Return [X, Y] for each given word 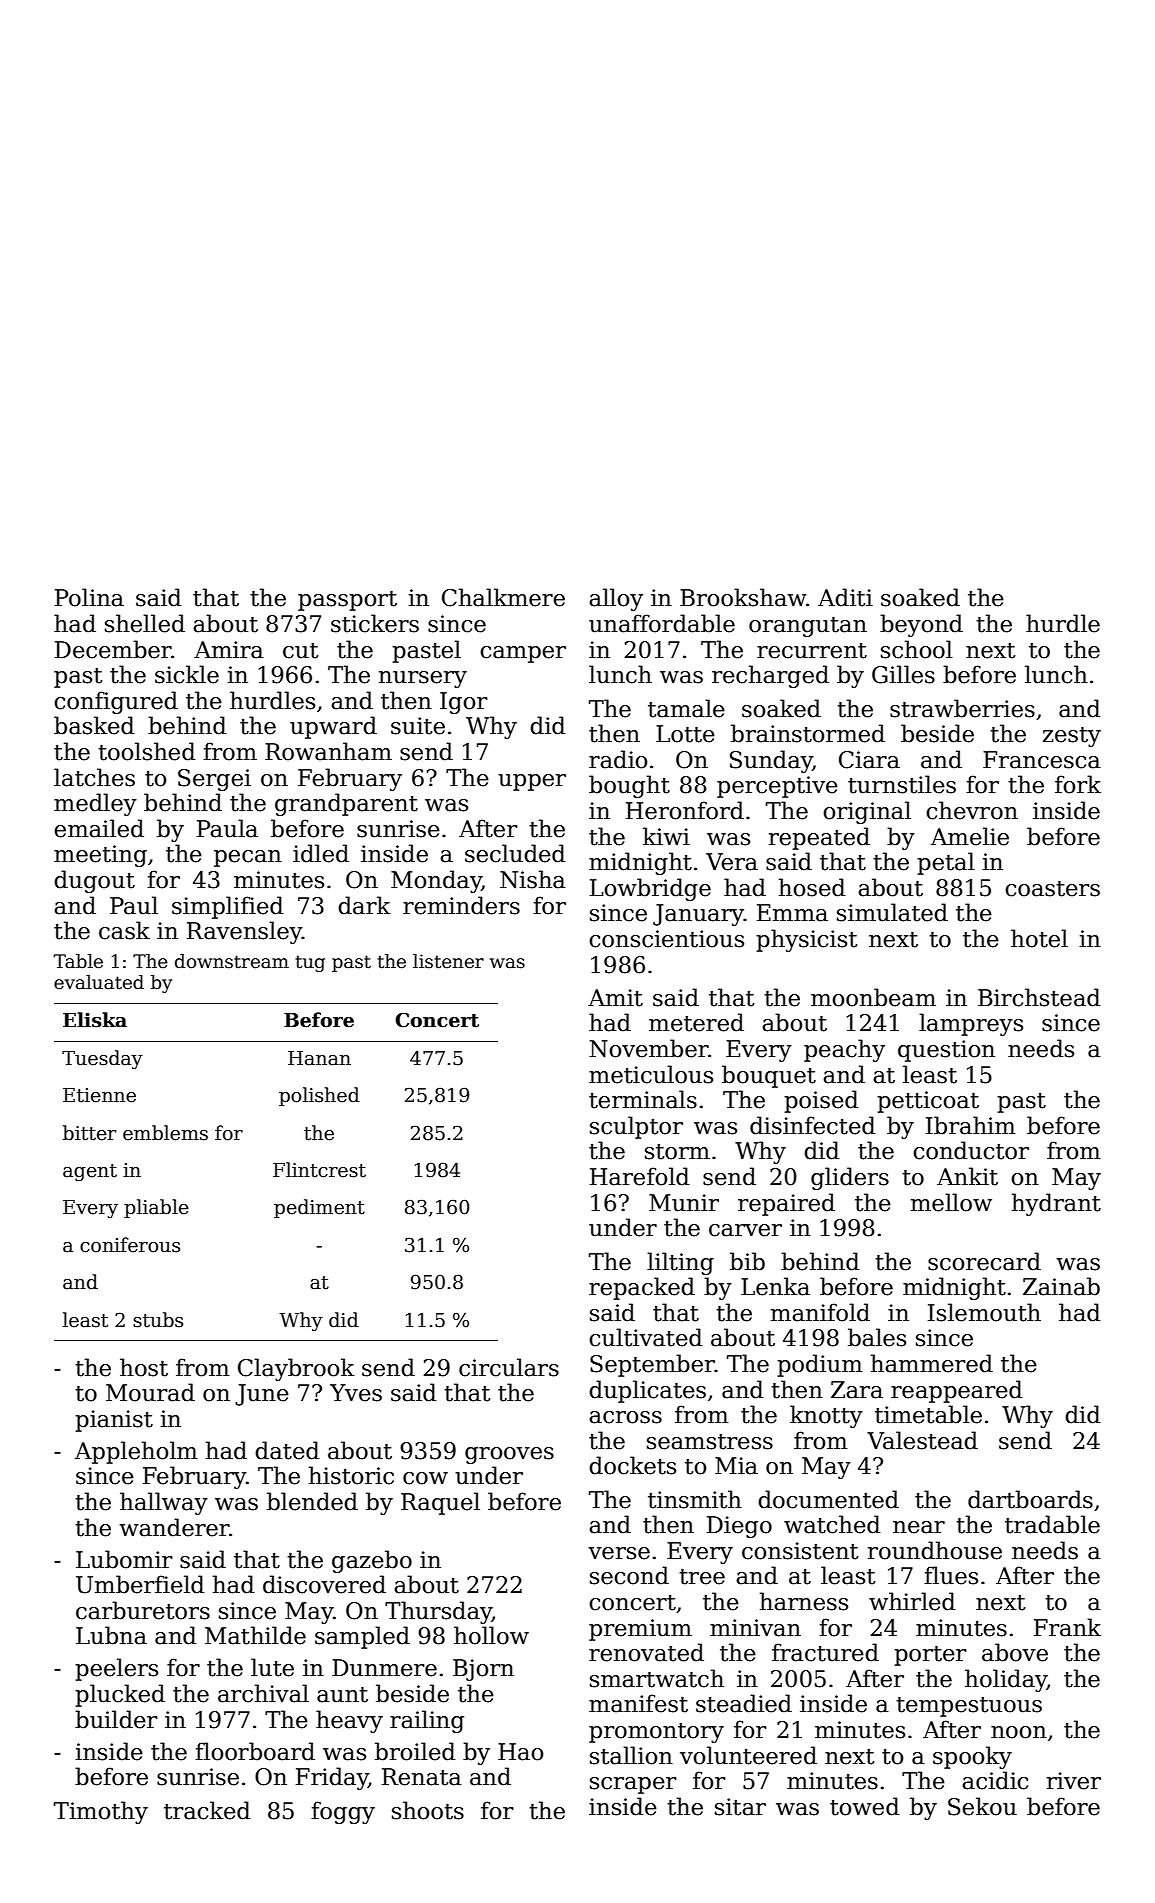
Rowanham [328, 751]
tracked [207, 1810]
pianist [114, 1421]
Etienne [99, 1095]
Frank [1067, 1627]
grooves [509, 1455]
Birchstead [1039, 997]
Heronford [685, 810]
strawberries [962, 708]
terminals [643, 1099]
